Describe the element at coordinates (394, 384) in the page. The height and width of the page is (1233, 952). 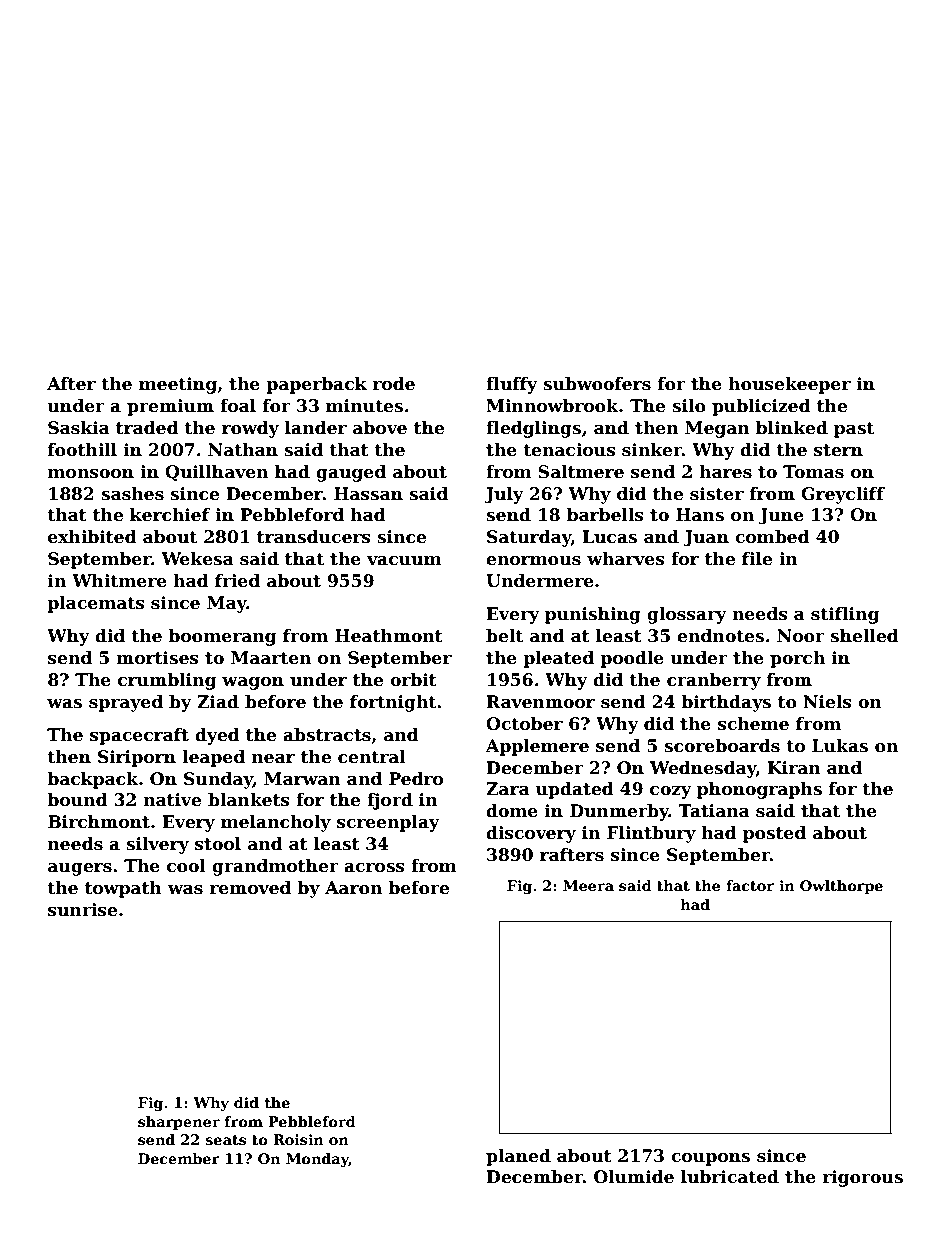
I see `rode` at that location.
